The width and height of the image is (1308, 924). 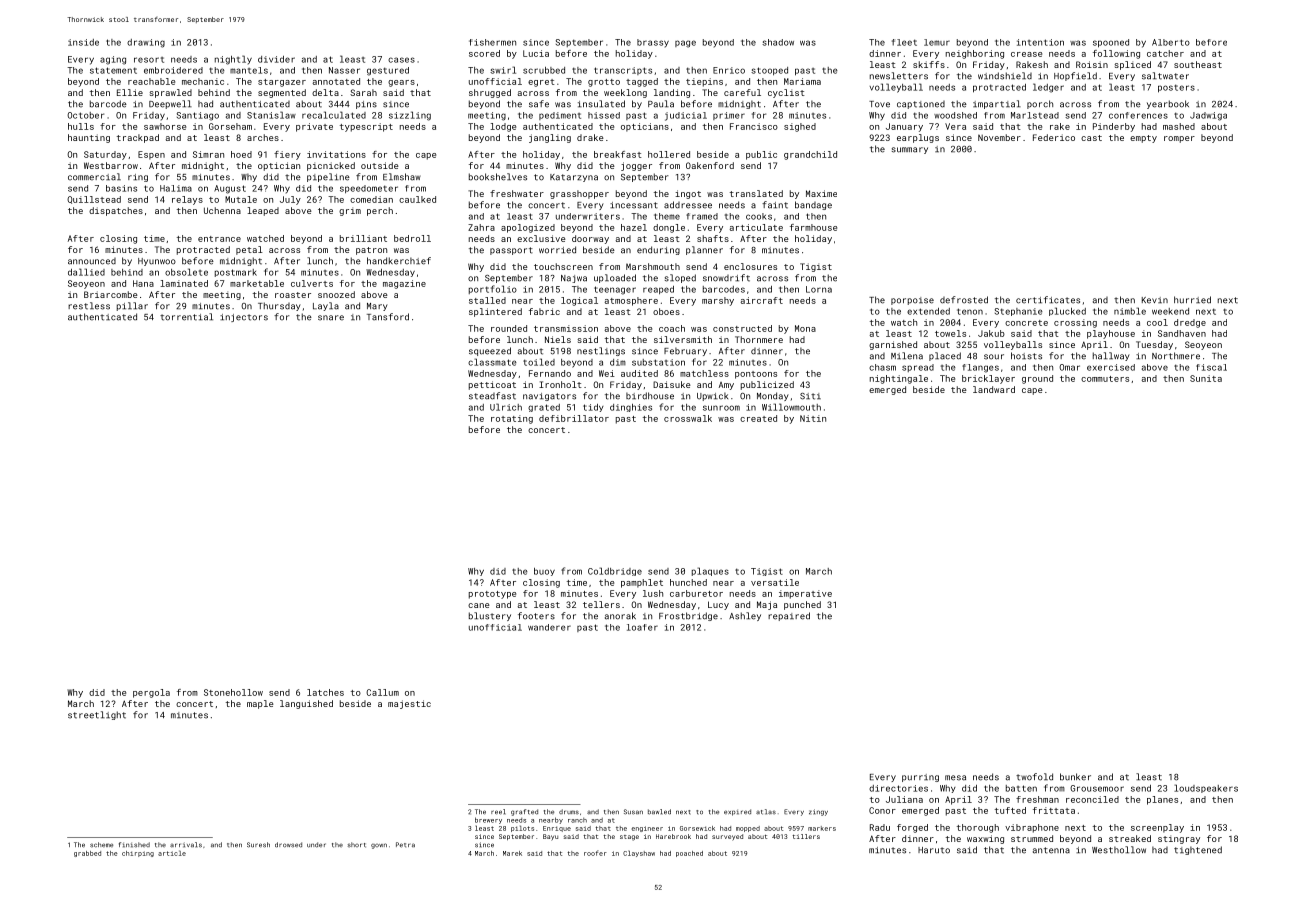 I want to click on statement, so click(x=113, y=70).
